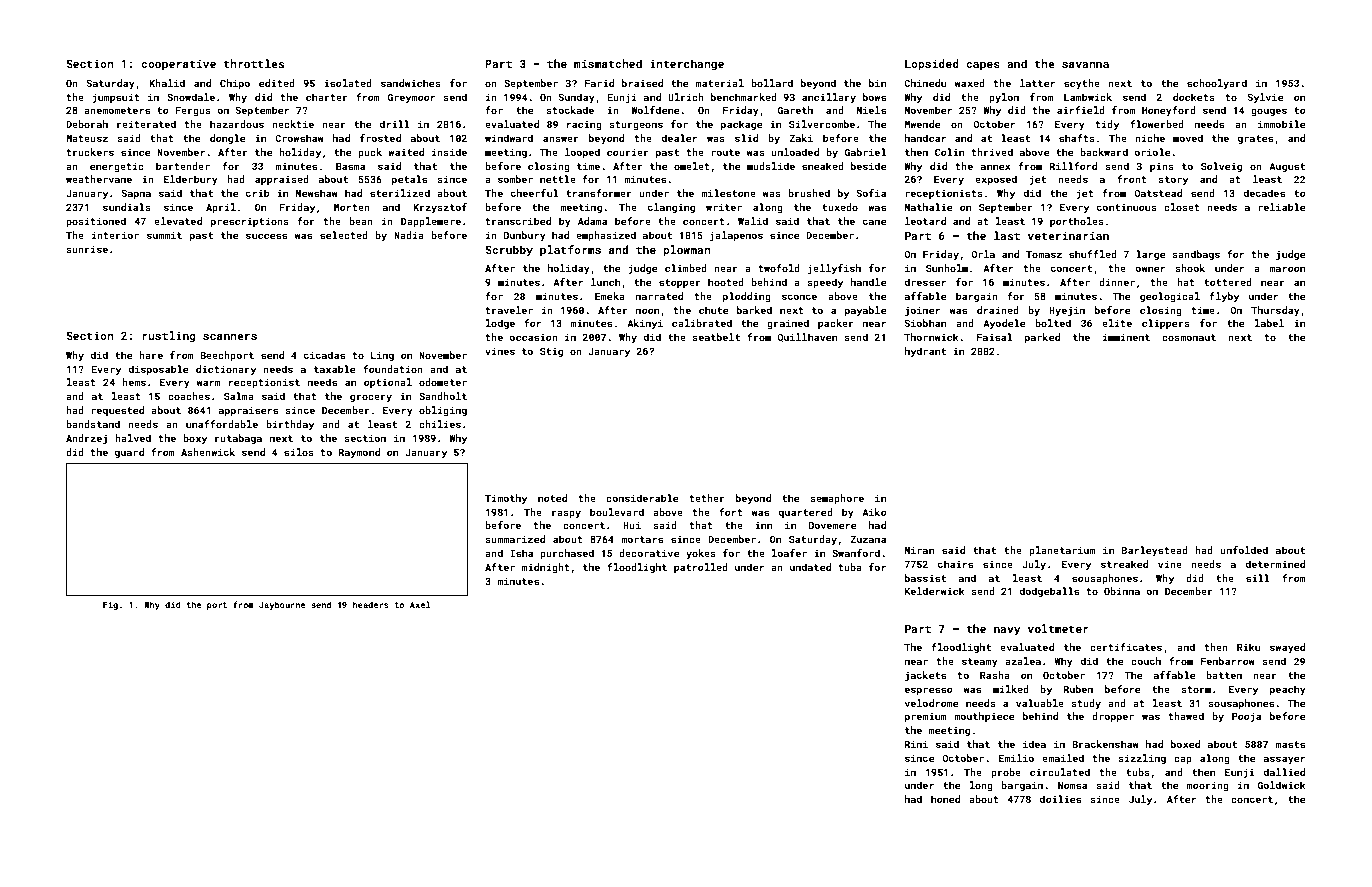 The width and height of the document is (1372, 887). I want to click on honed, so click(945, 799).
